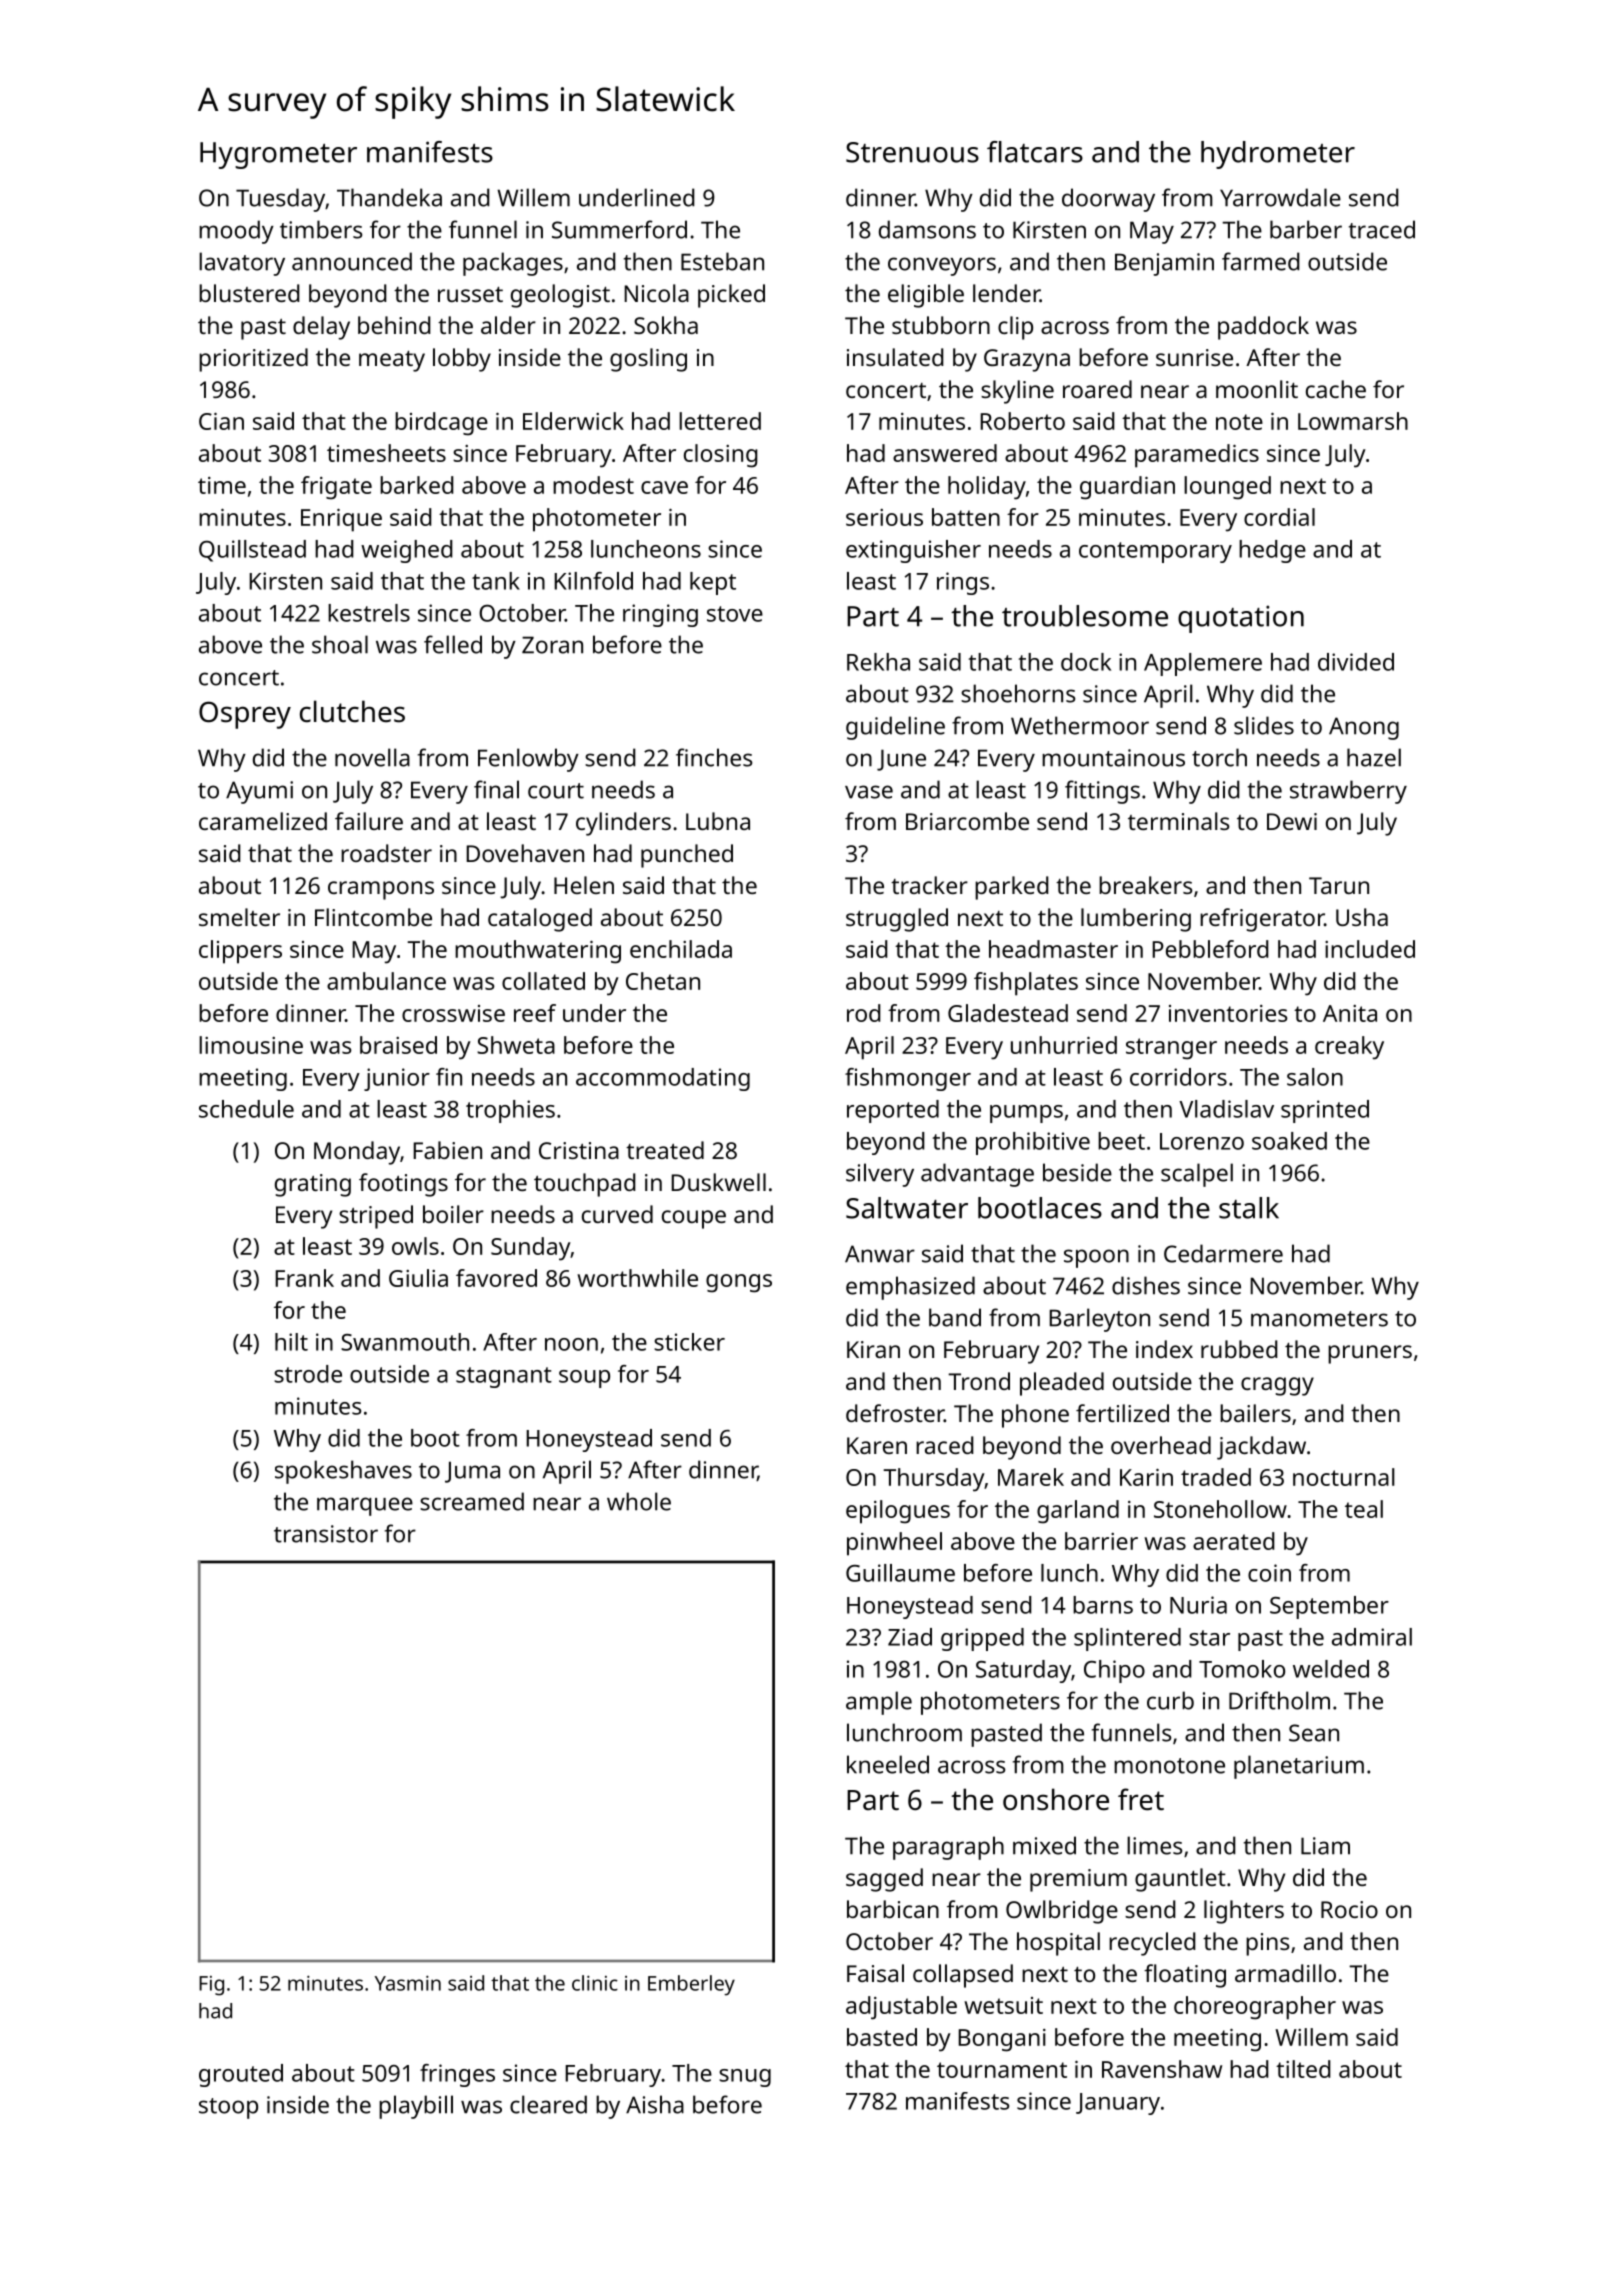 Image resolution: width=1620 pixels, height=2292 pixels. I want to click on Shweta, so click(516, 1045).
